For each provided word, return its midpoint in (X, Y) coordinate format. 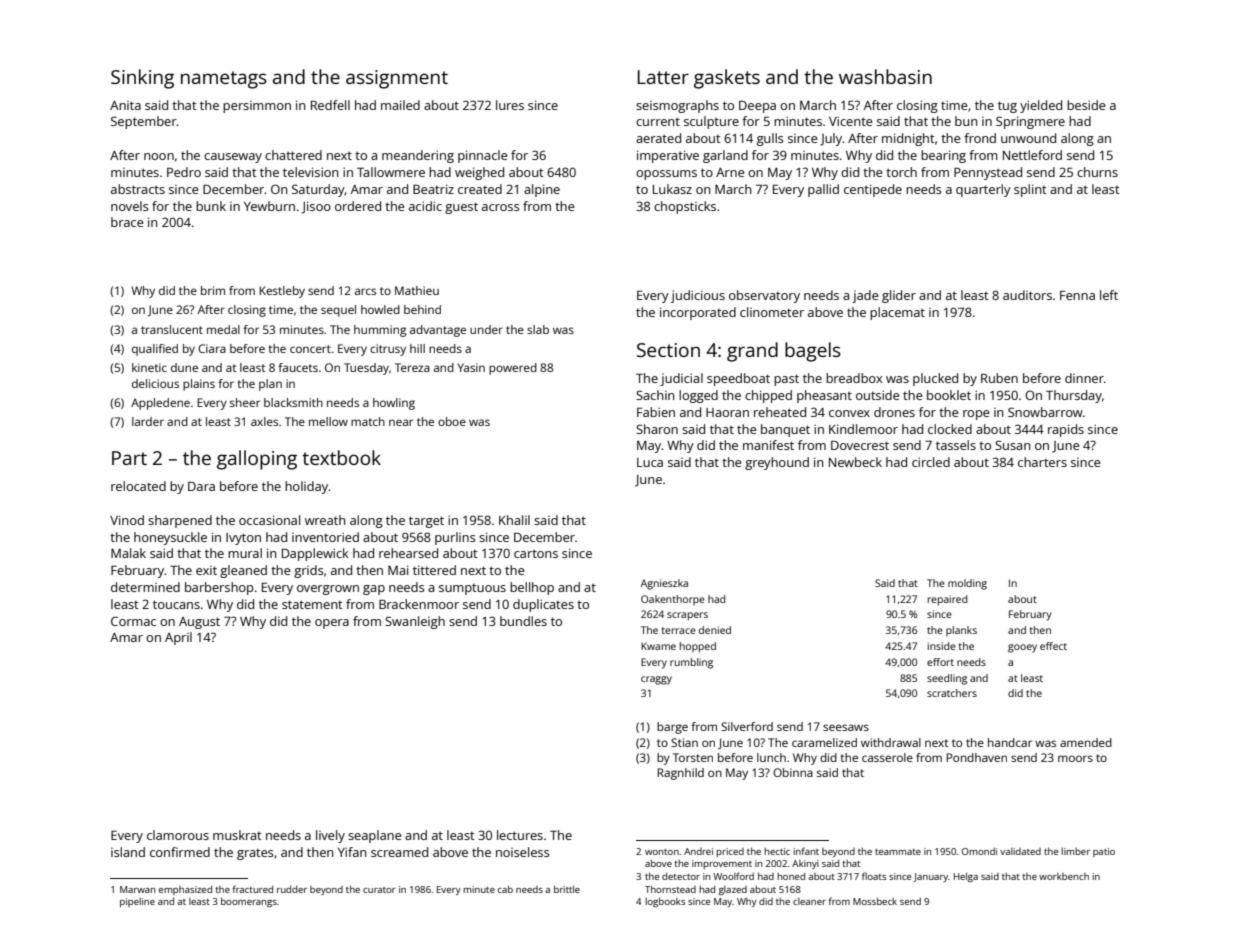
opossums (666, 175)
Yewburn (269, 206)
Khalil (514, 520)
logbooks (665, 902)
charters (1042, 462)
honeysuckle (170, 538)
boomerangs (249, 902)
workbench (1064, 876)
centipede (873, 190)
